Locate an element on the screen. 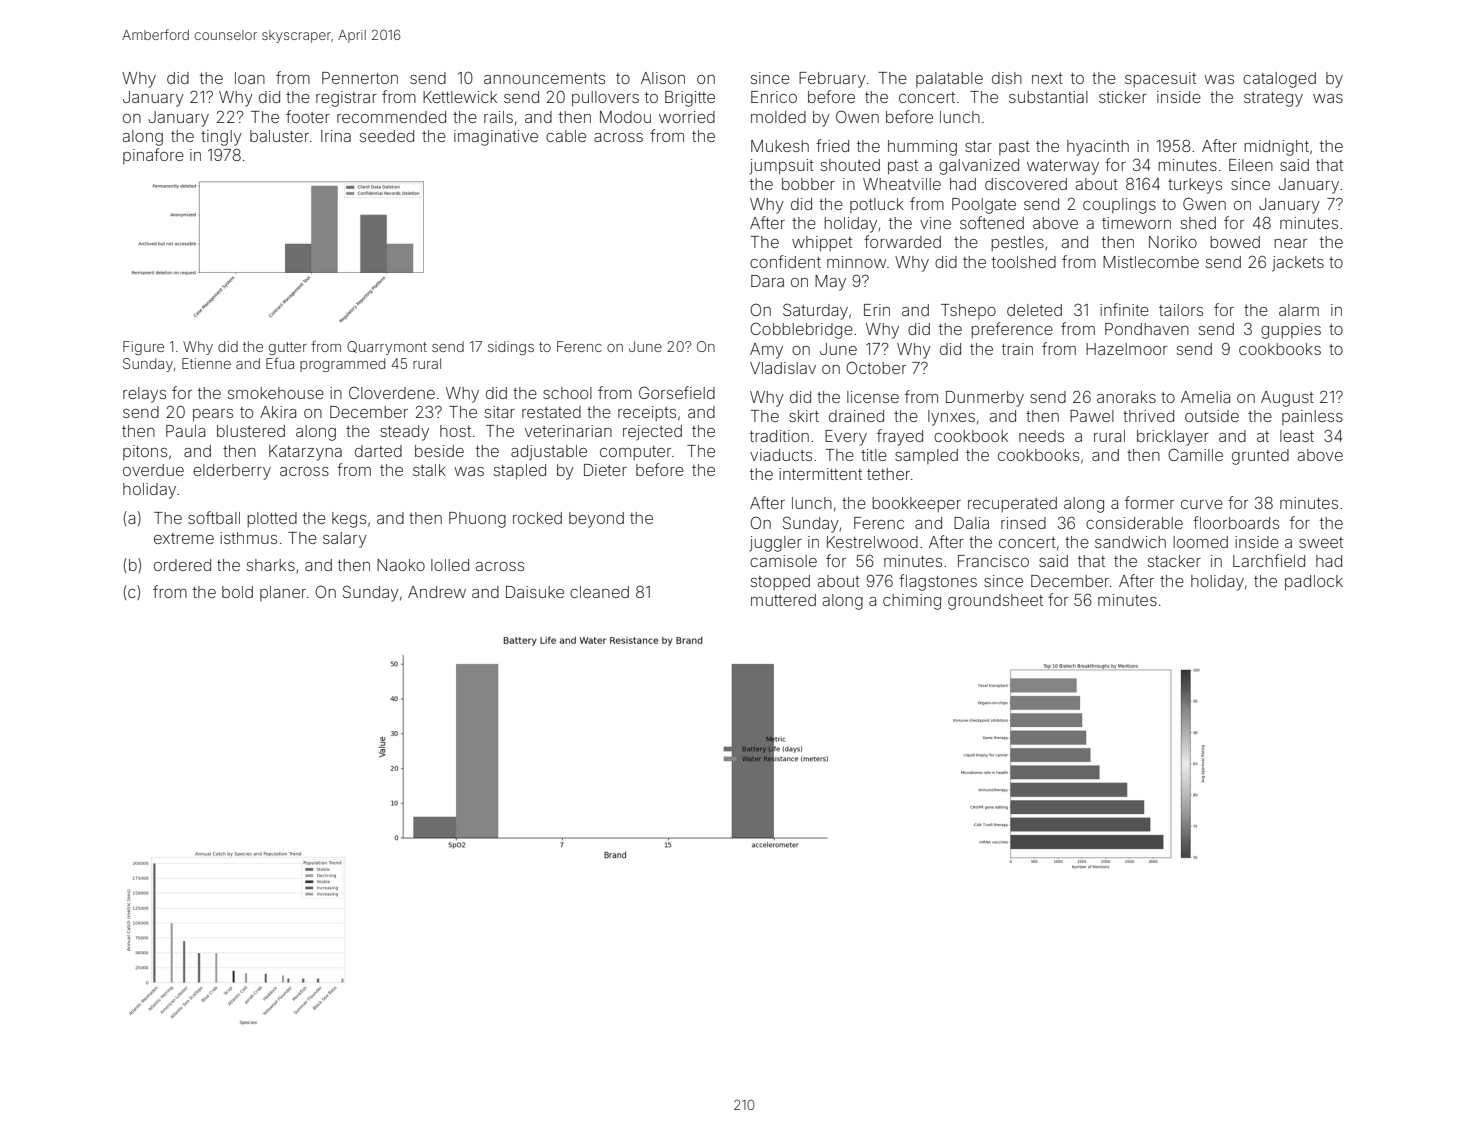  anoraks is located at coordinates (1126, 397).
